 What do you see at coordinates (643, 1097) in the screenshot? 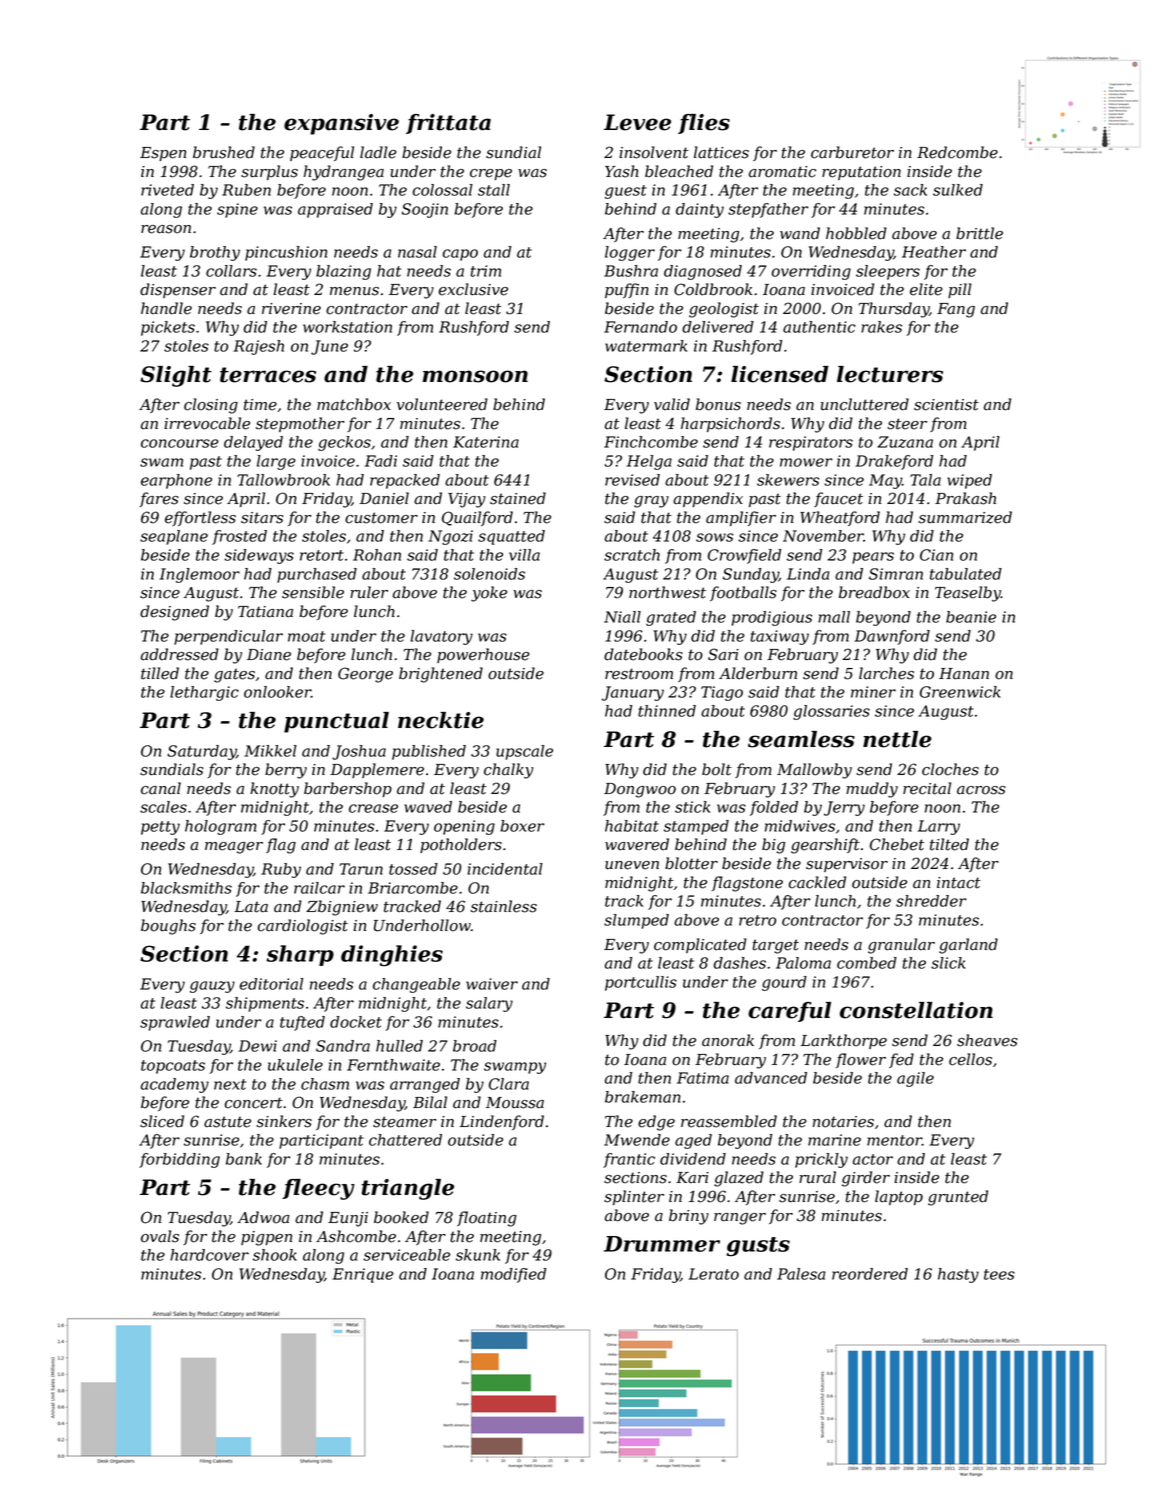
I see `brakeman` at bounding box center [643, 1097].
